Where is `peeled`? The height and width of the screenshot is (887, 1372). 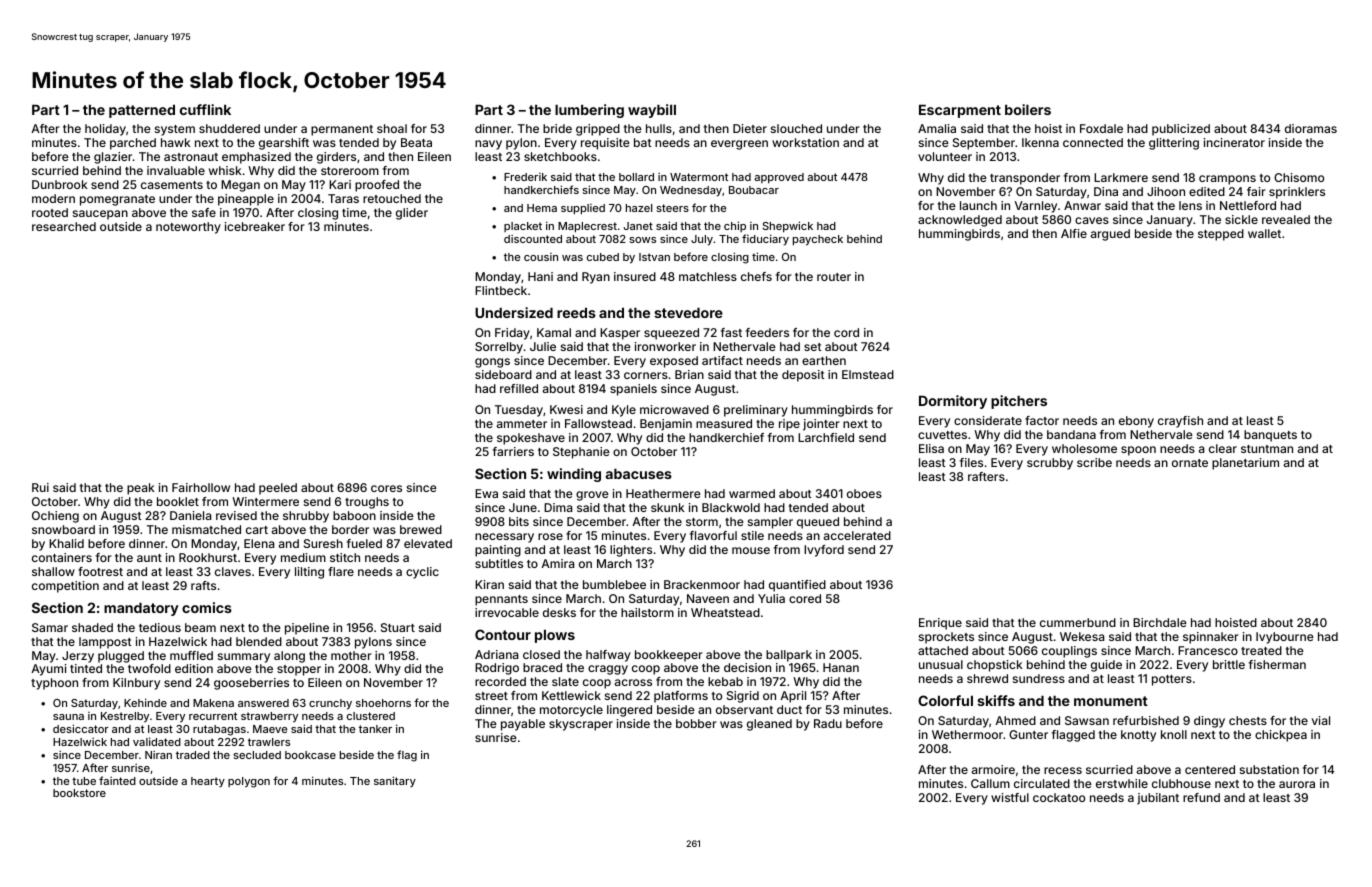
peeled is located at coordinates (278, 489).
